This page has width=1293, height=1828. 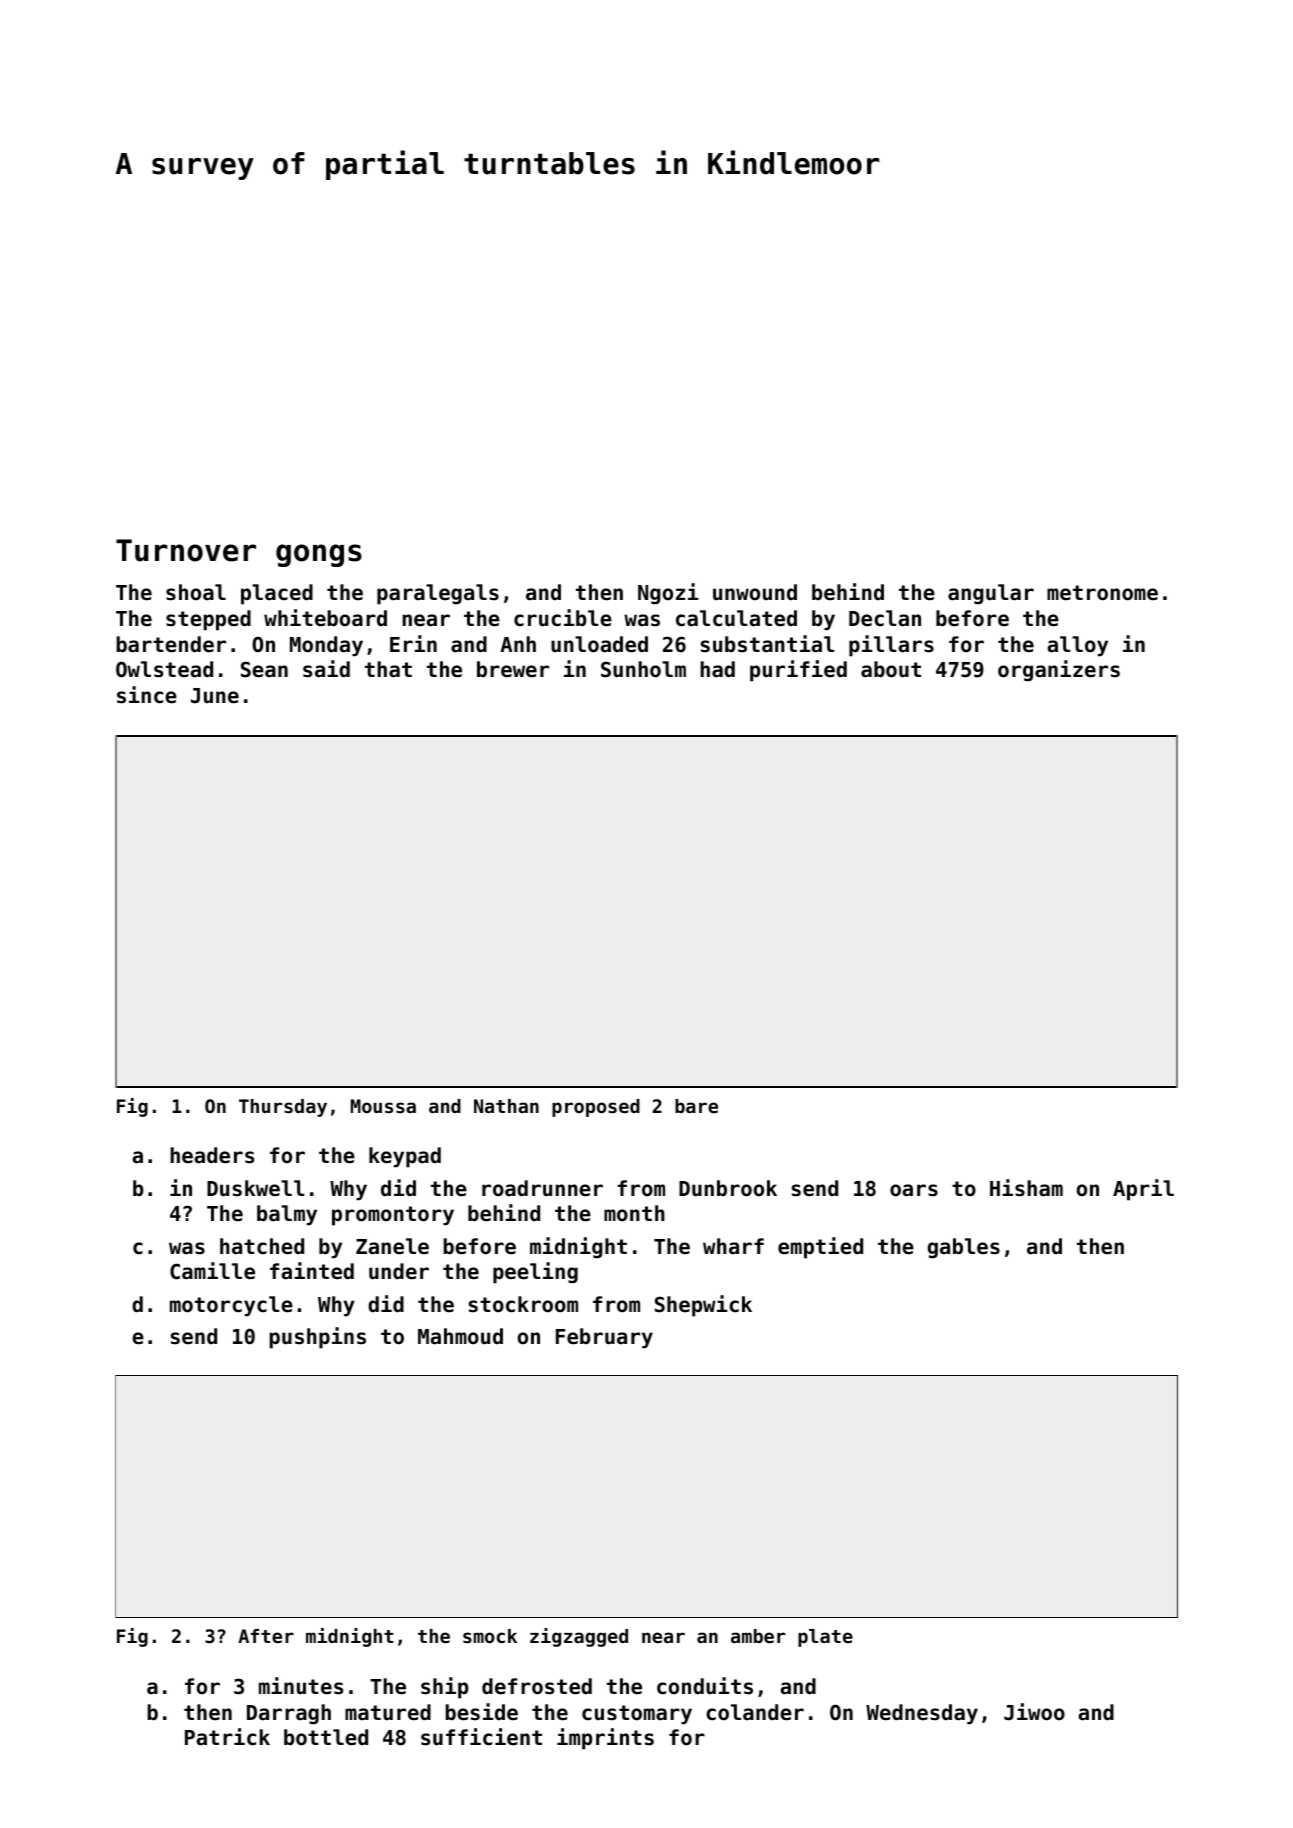 I want to click on since, so click(x=147, y=695).
